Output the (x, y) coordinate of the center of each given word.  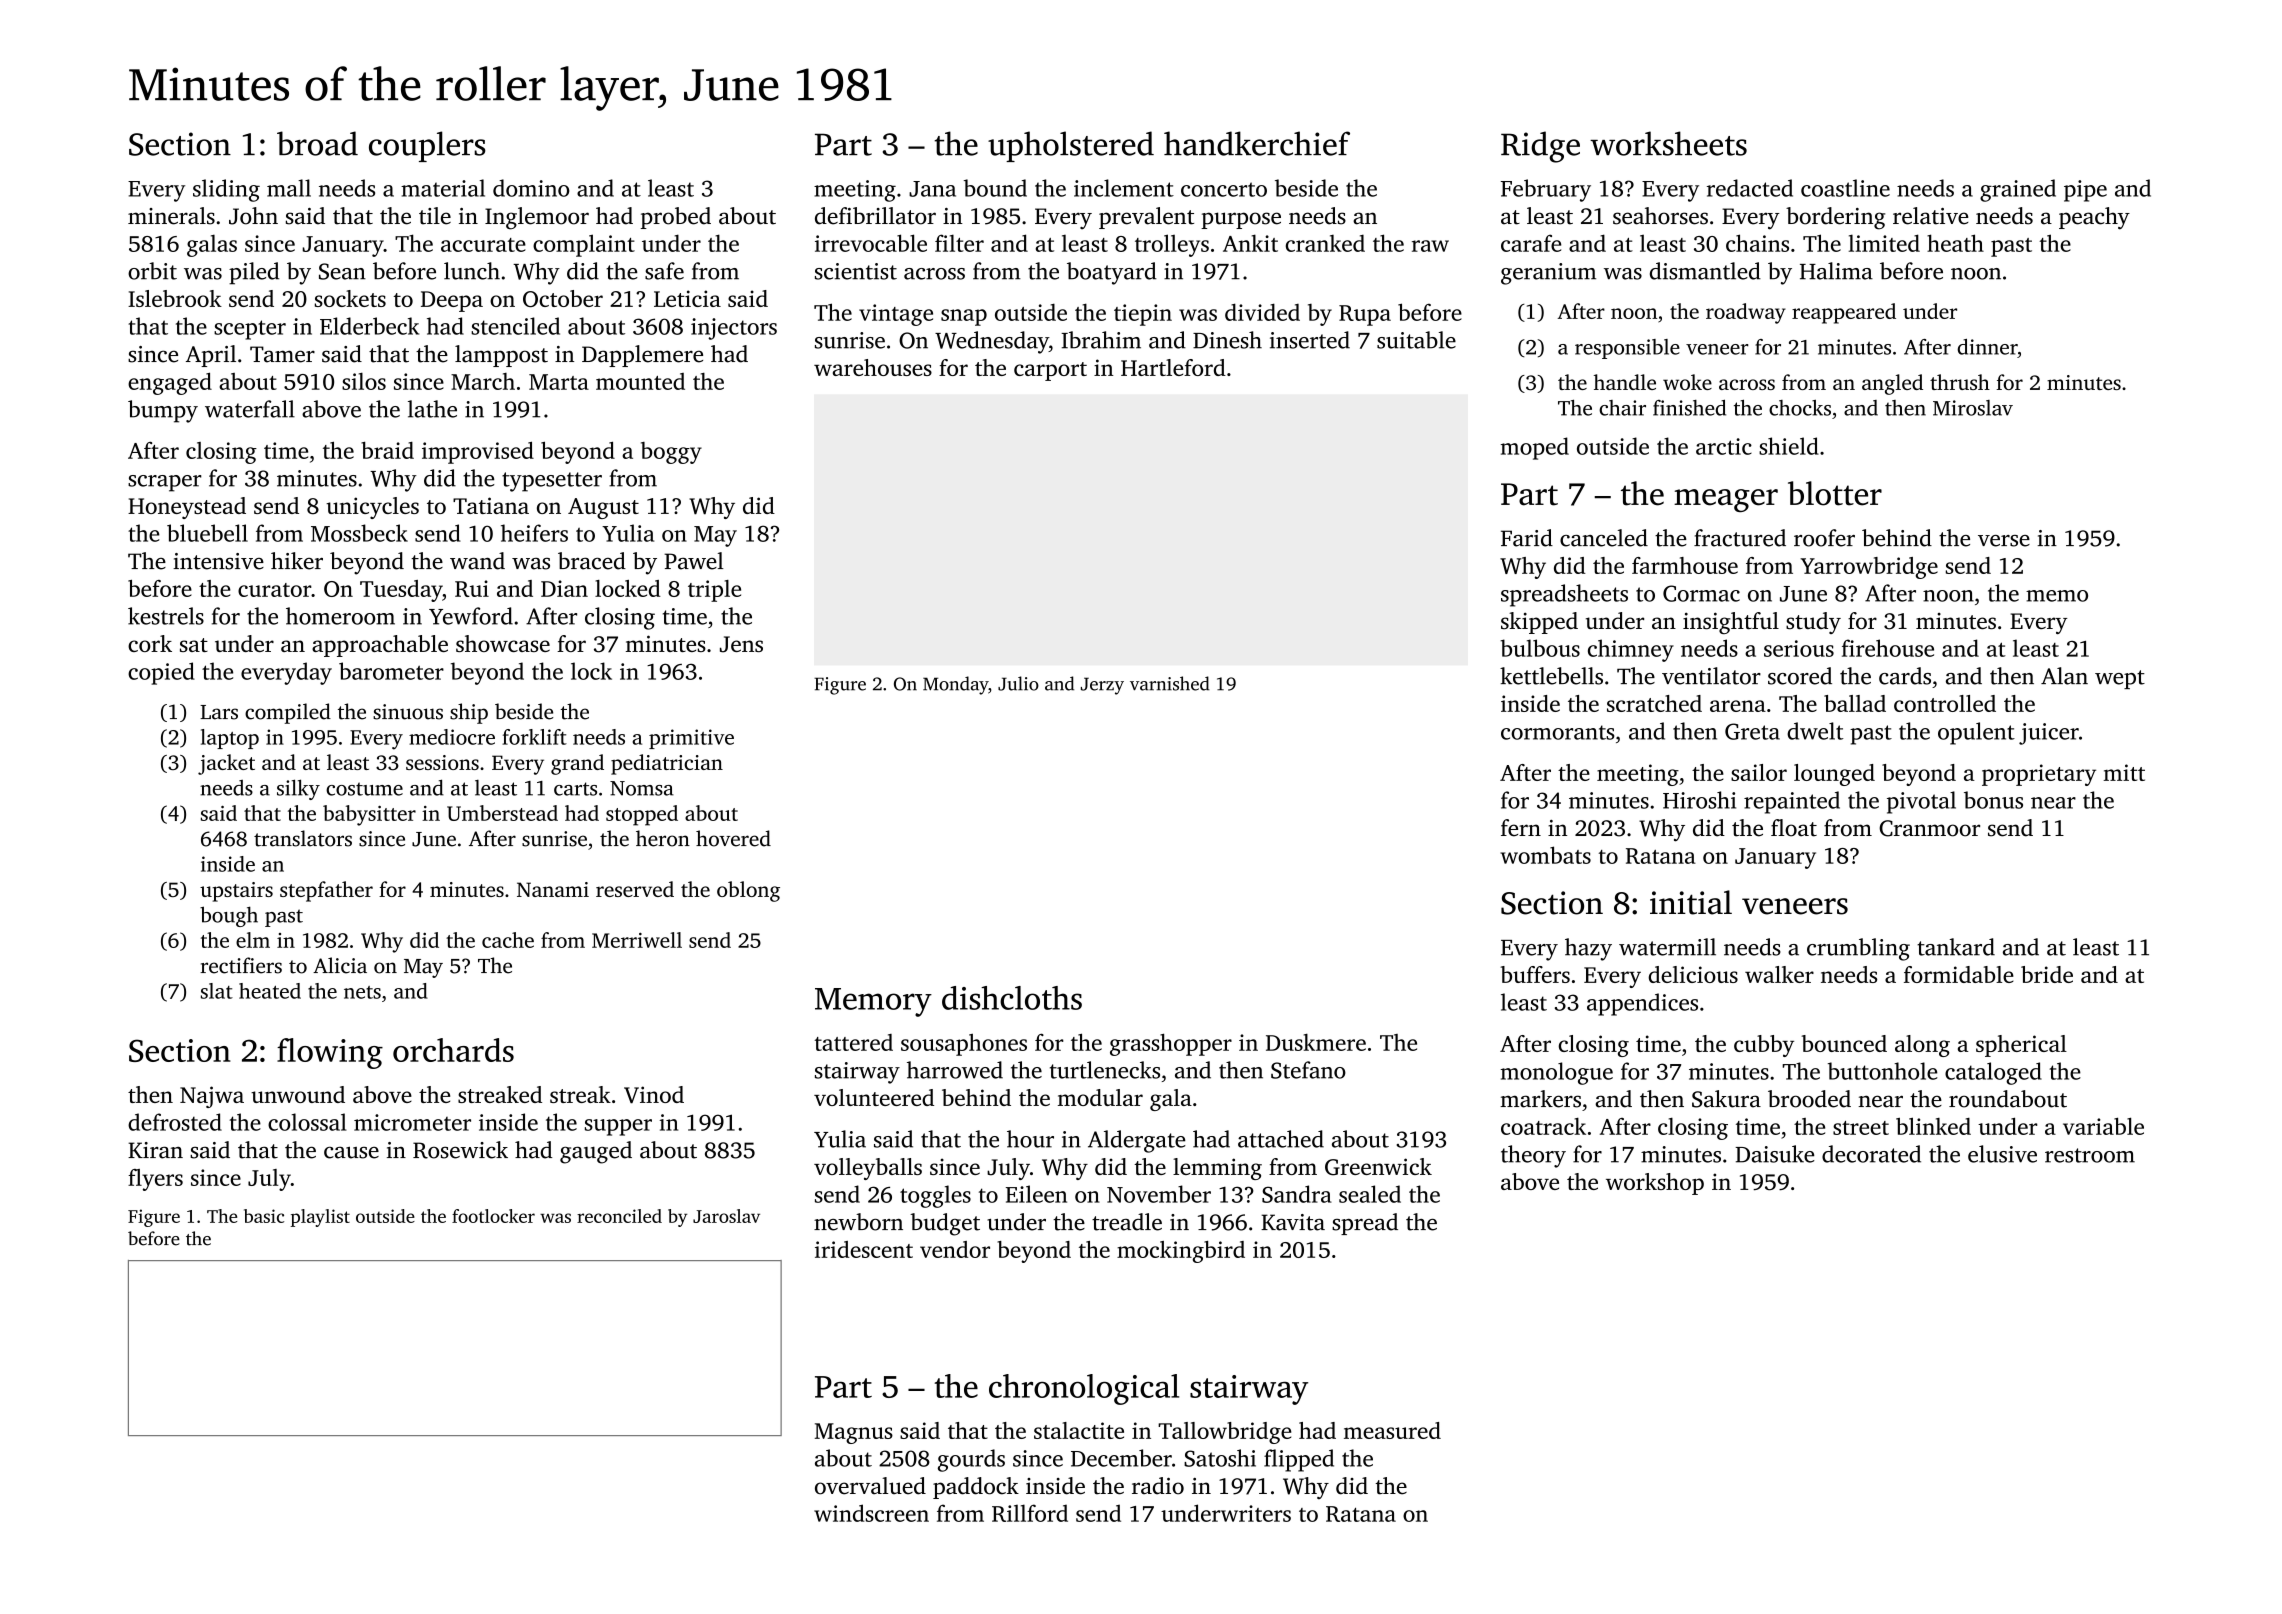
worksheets (1668, 143)
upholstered (1071, 146)
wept (2120, 679)
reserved (635, 889)
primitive (691, 739)
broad (317, 143)
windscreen (871, 1513)
